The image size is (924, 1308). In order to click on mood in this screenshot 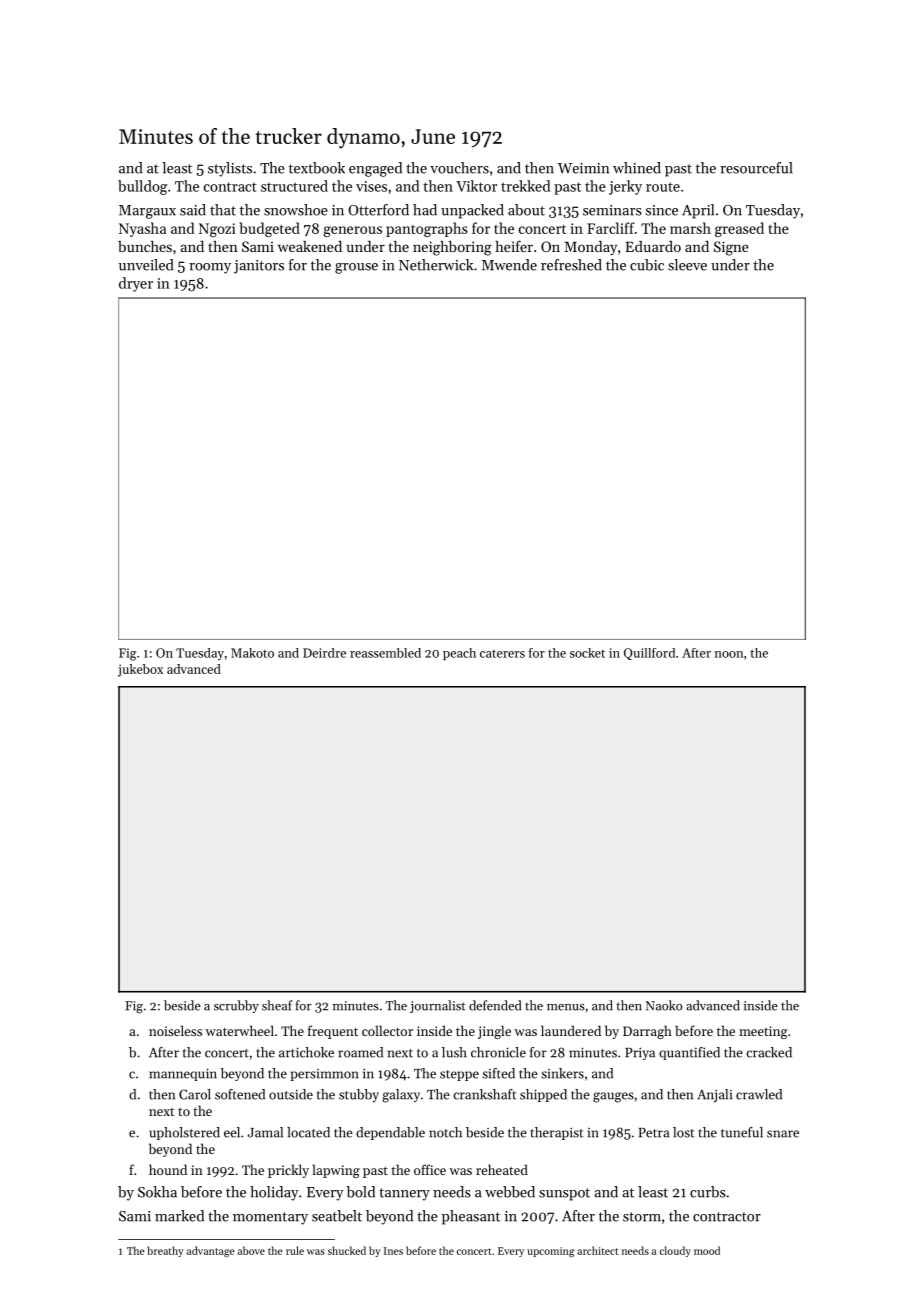, I will do `click(707, 1250)`.
